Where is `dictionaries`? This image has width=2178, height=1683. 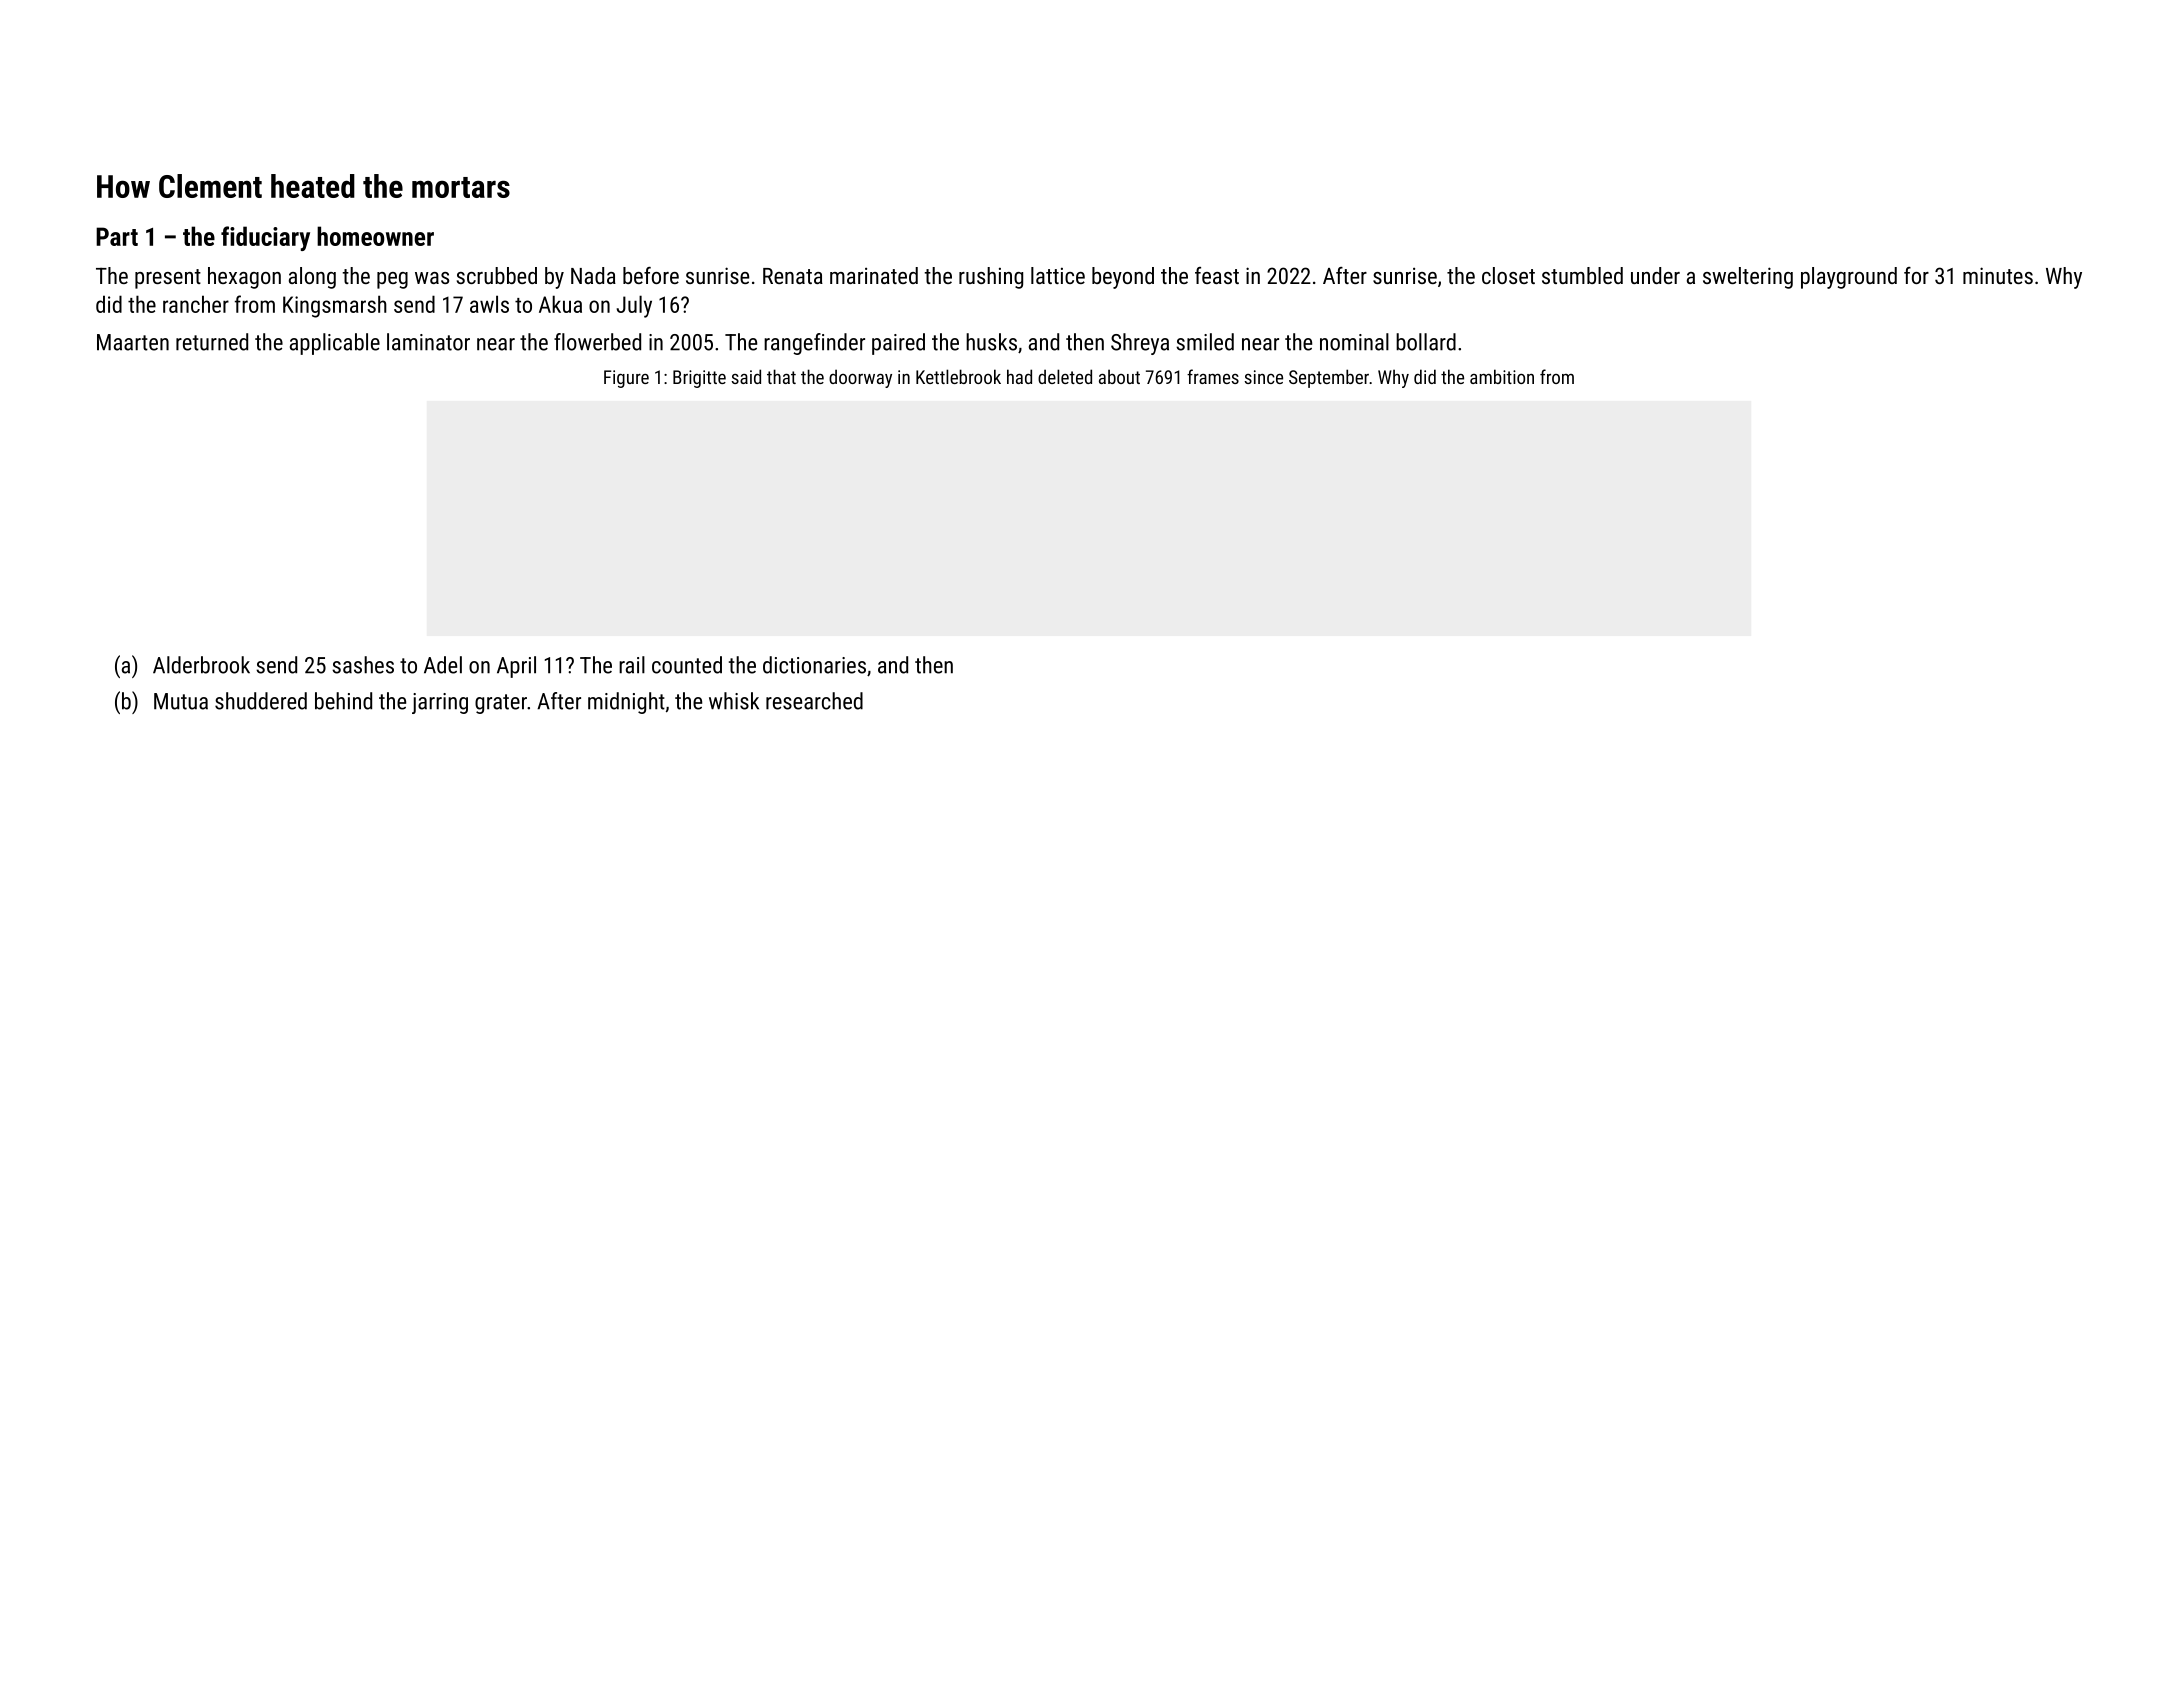 dictionaries is located at coordinates (814, 665).
